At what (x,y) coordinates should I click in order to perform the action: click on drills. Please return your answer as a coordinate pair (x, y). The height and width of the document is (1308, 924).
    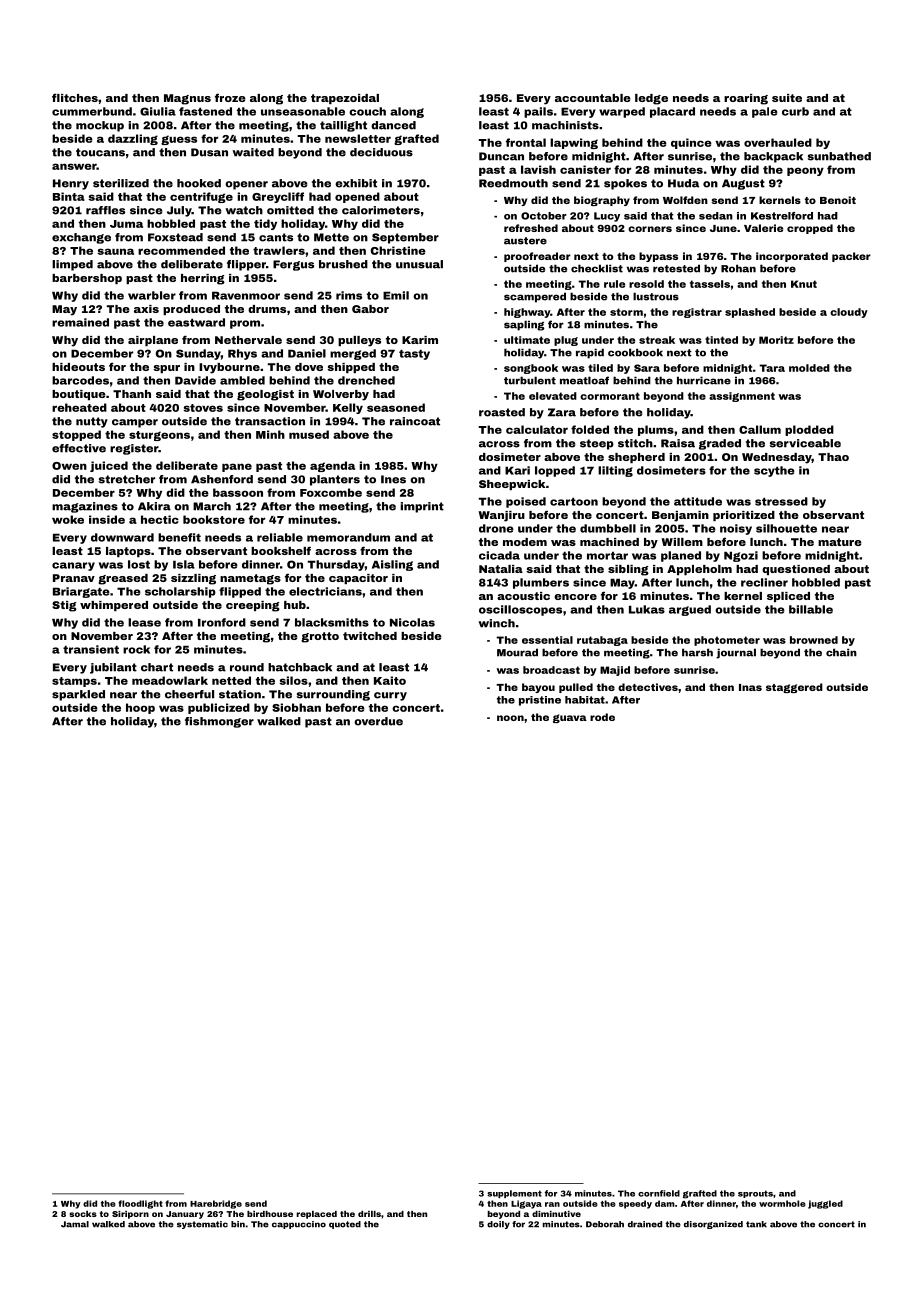
    Looking at the image, I should click on (369, 1214).
